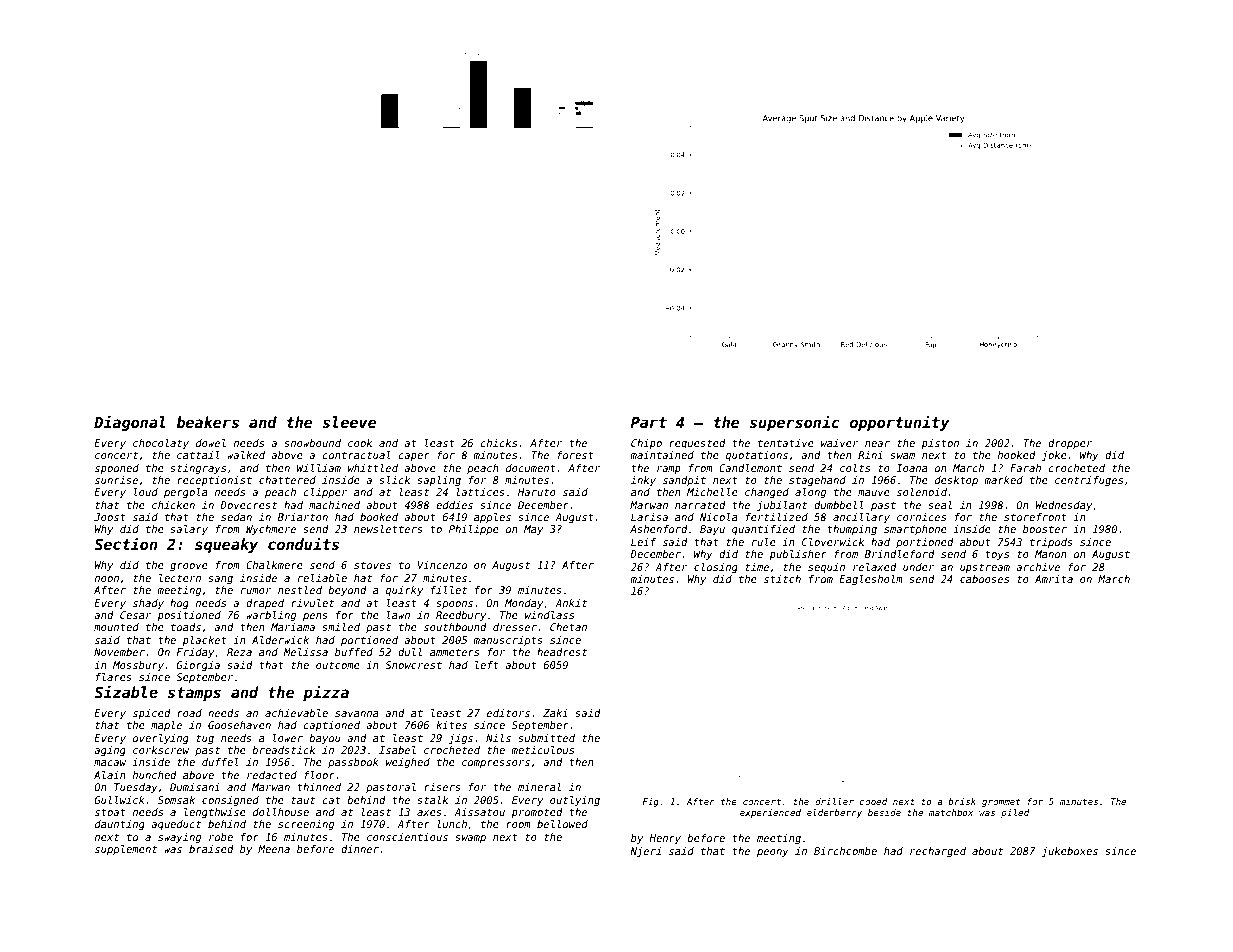  I want to click on Meena, so click(274, 849).
